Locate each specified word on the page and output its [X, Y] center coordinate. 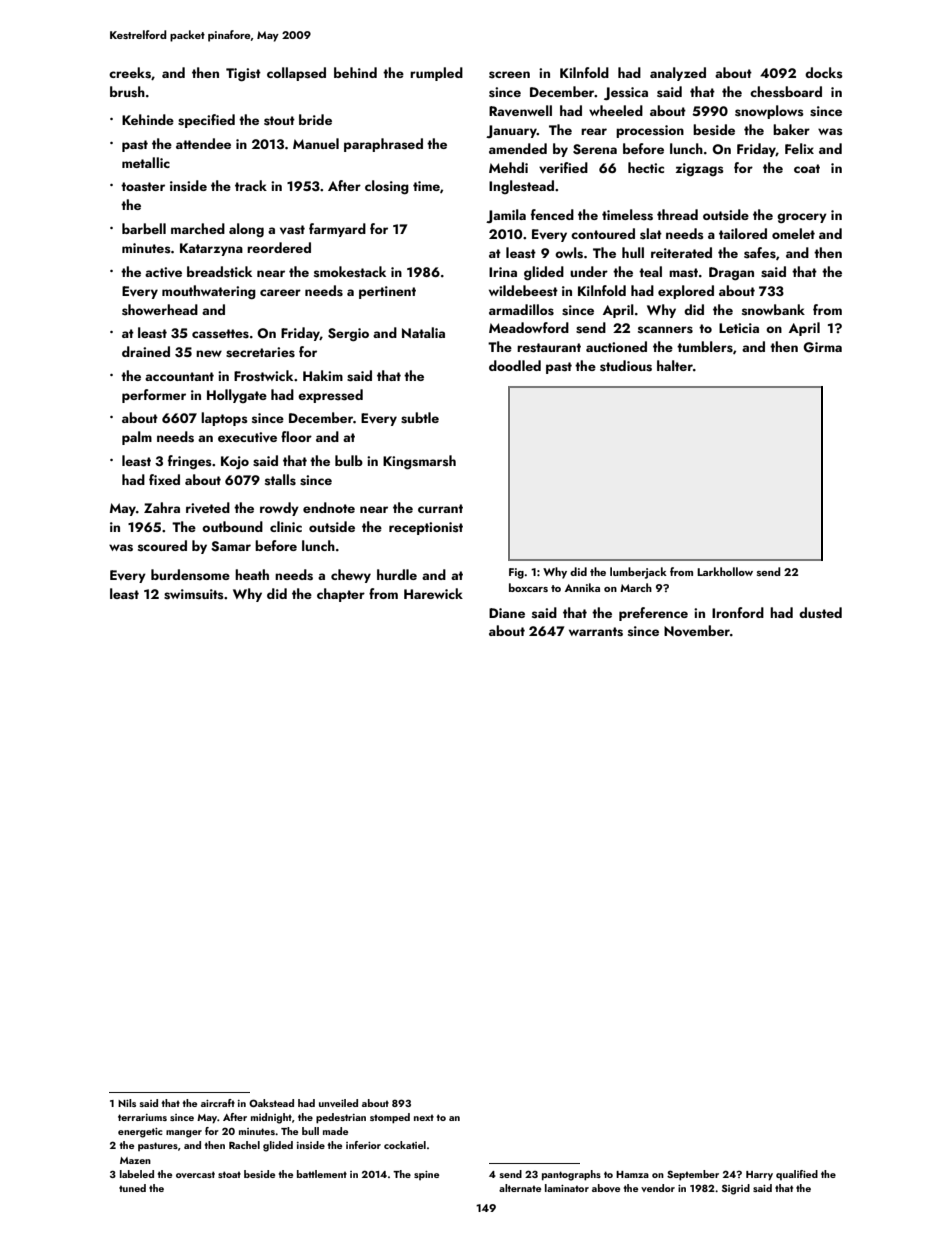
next [424, 1117]
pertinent [387, 292]
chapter [341, 595]
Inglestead [521, 187]
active [163, 272]
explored [686, 292]
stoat [229, 1174]
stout [279, 121]
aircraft [218, 1103]
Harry [759, 1175]
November [697, 630]
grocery [802, 218]
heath [252, 574]
